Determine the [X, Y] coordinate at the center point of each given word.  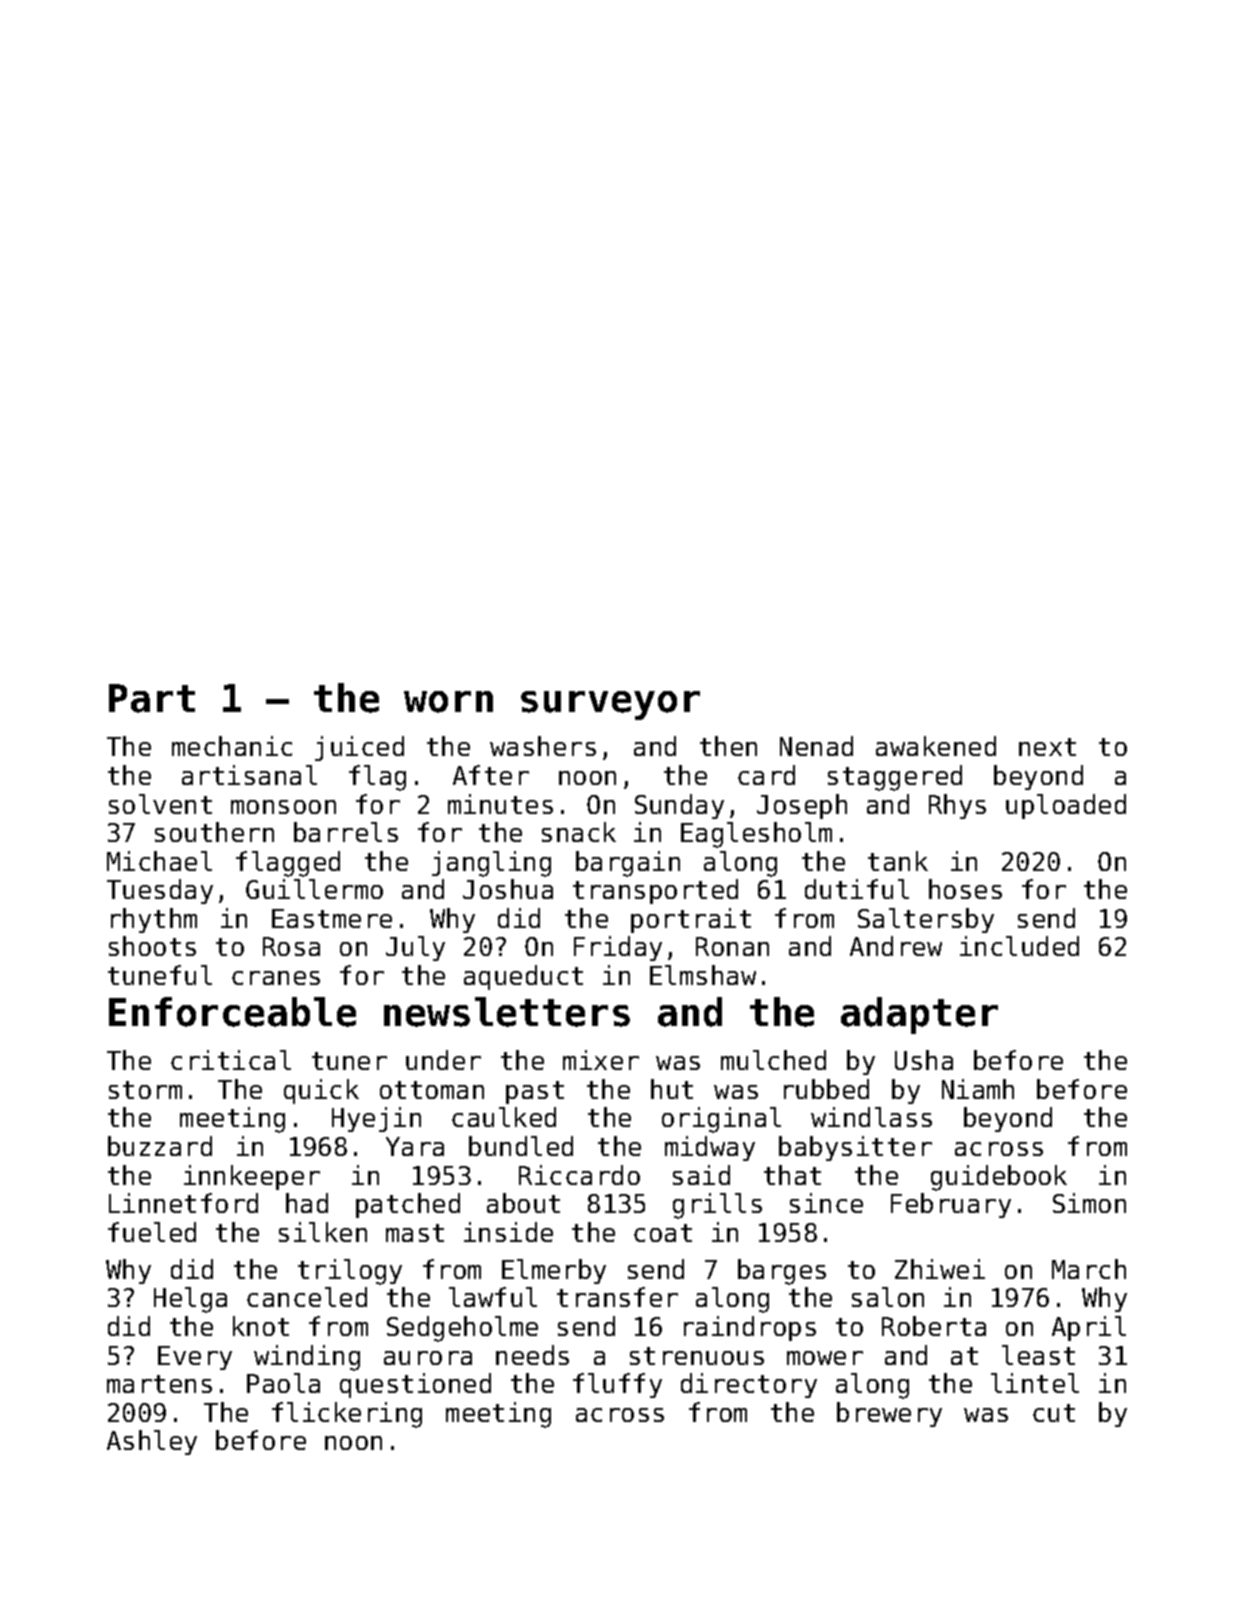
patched [408, 1205]
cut [1054, 1413]
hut [672, 1089]
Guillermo [314, 889]
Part [152, 698]
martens [159, 1384]
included [1019, 946]
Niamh [978, 1089]
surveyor [610, 705]
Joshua [508, 889]
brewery [889, 1414]
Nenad [816, 746]
